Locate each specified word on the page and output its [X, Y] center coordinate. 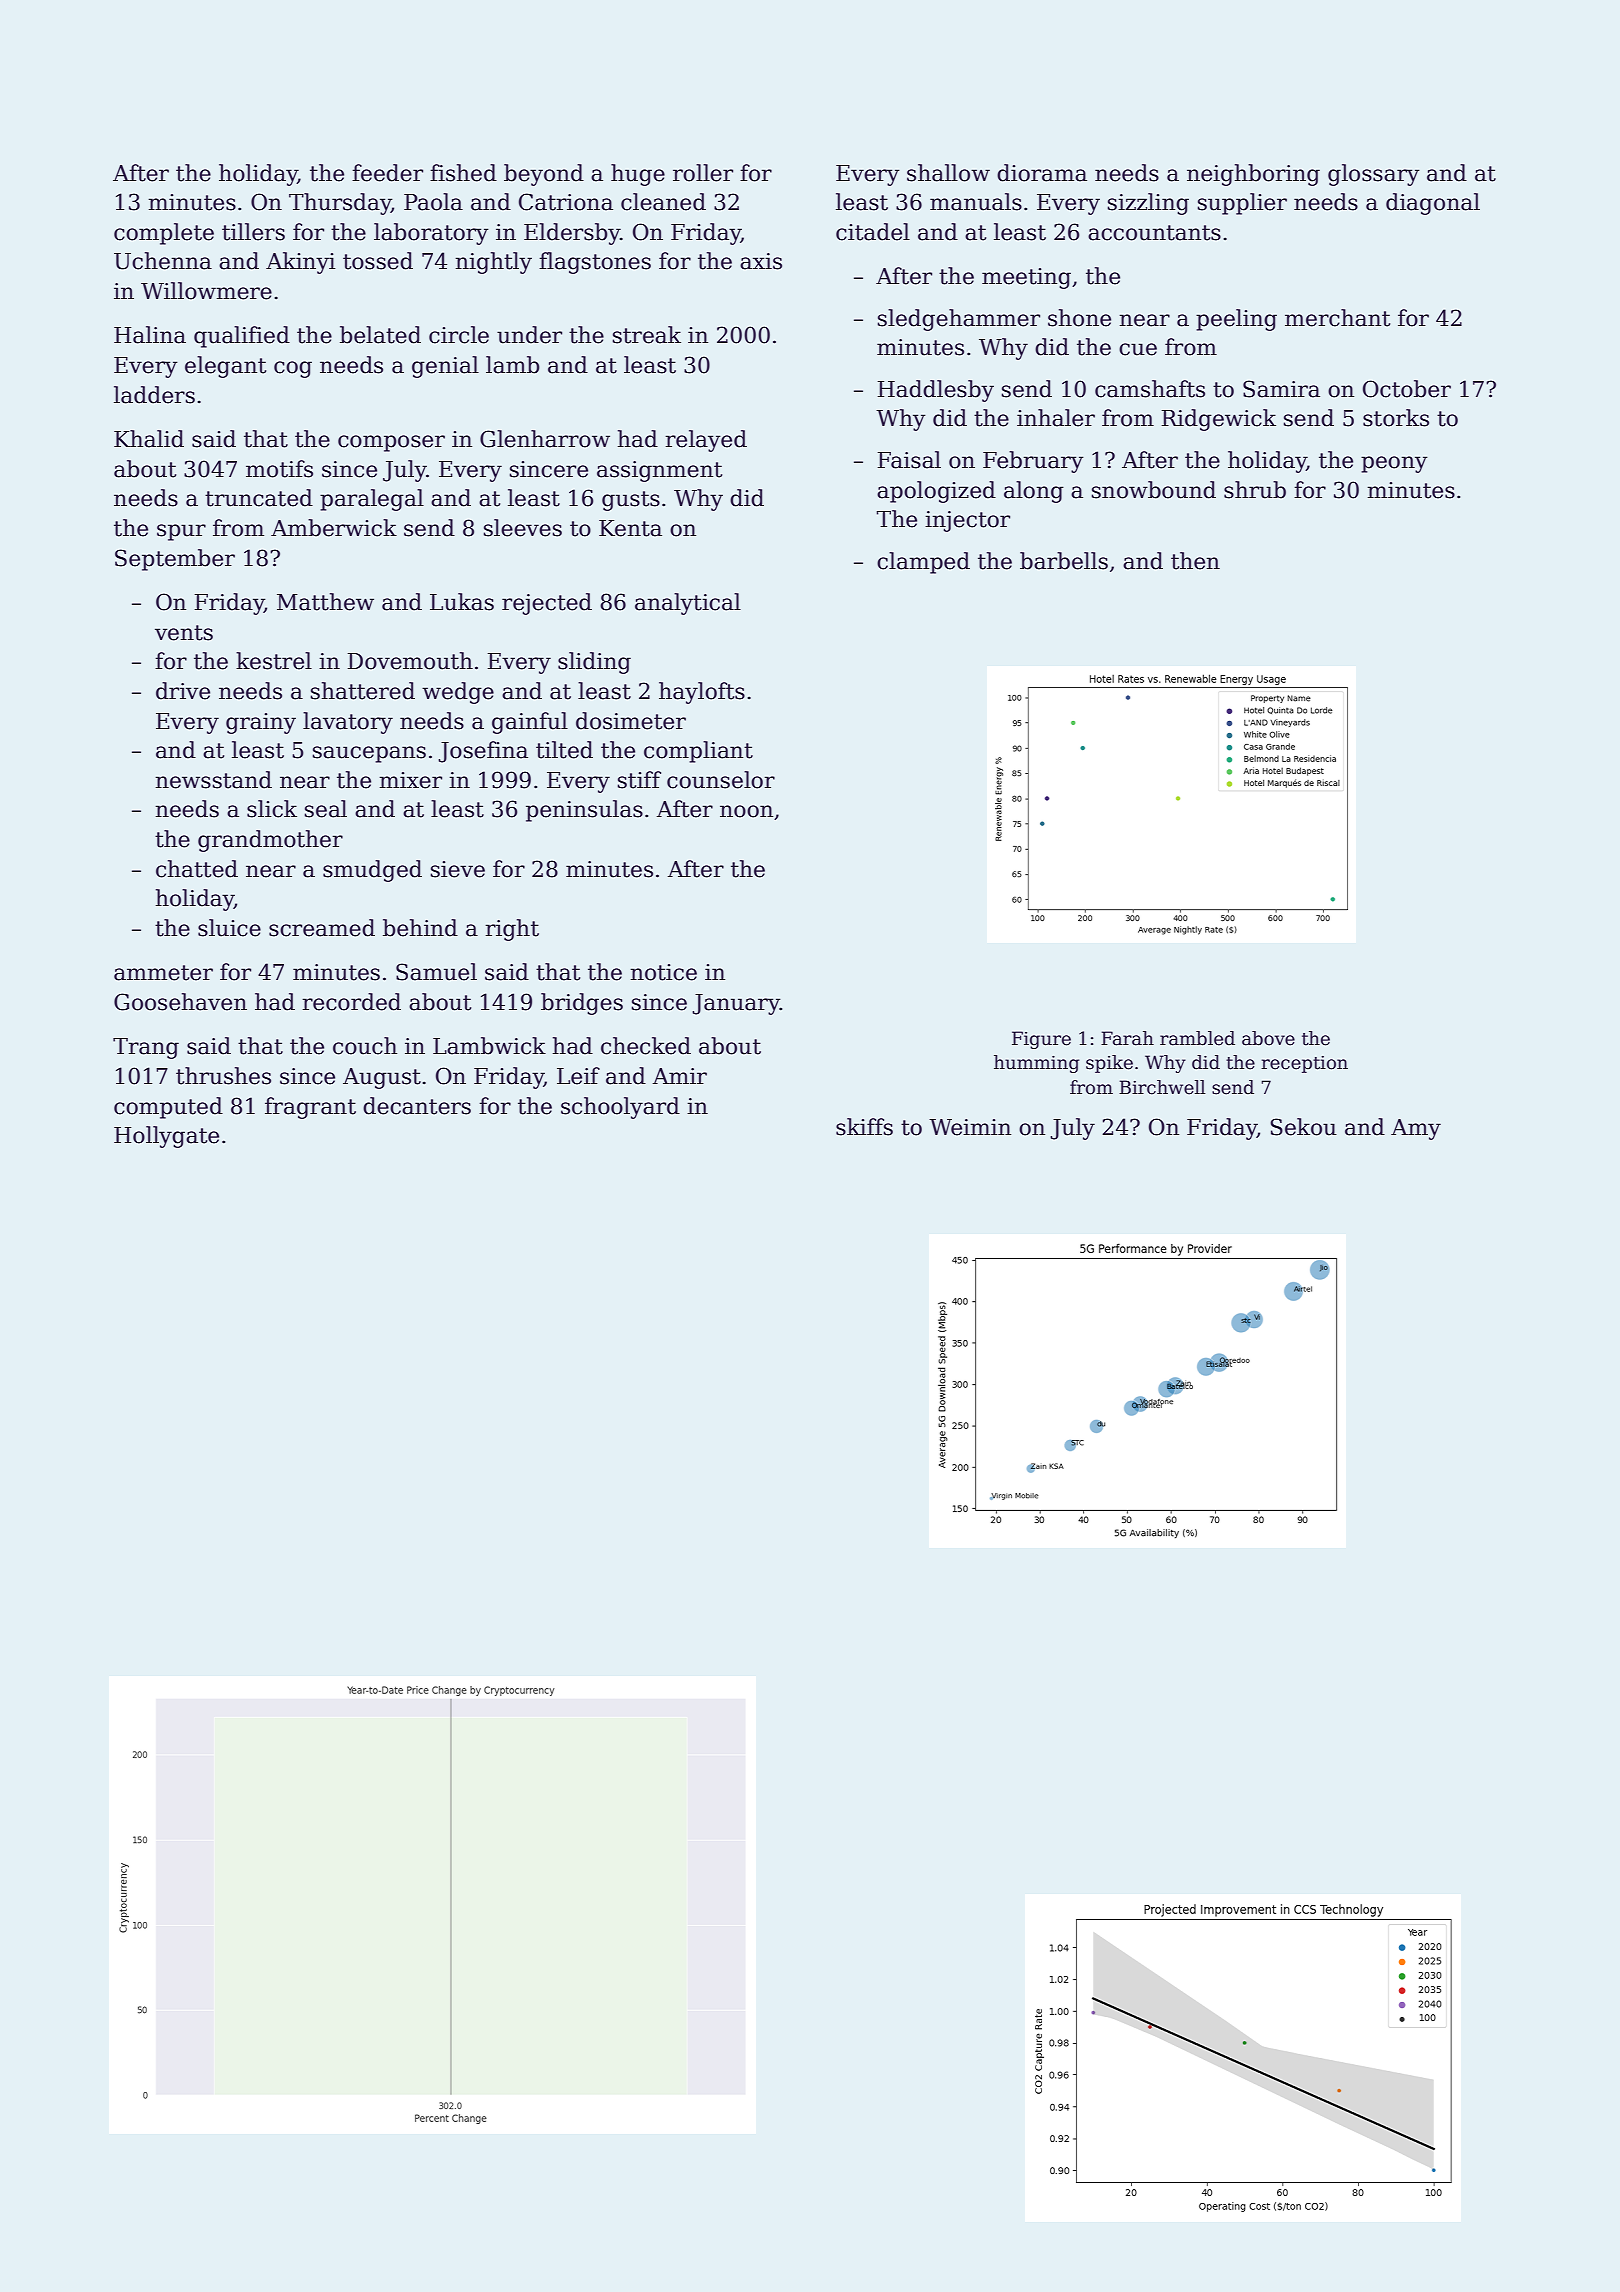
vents [184, 633]
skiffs [864, 1127]
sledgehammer [959, 320]
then [1195, 561]
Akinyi [300, 263]
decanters [417, 1106]
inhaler [1056, 418]
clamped [923, 563]
